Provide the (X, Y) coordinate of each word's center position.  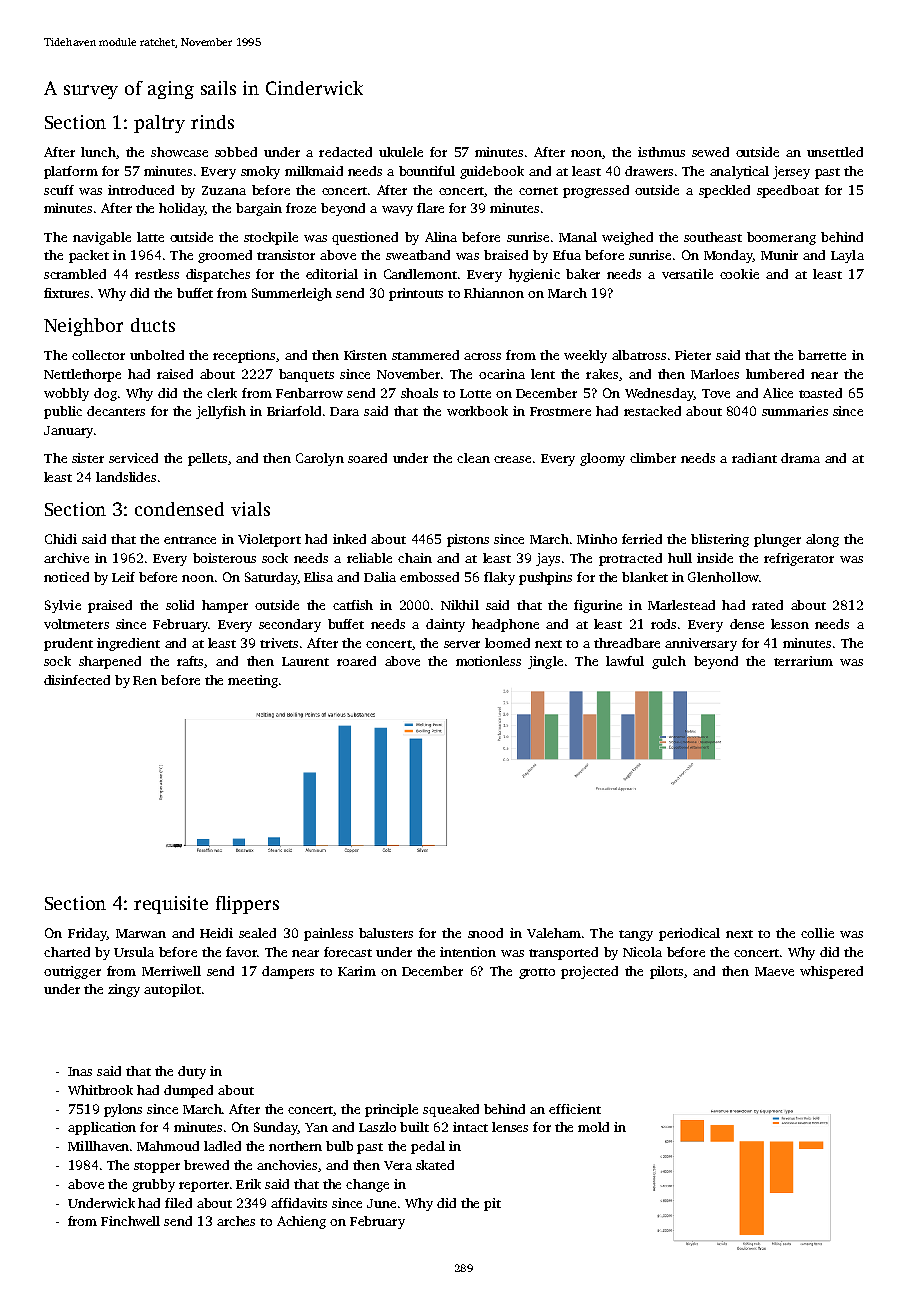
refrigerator (799, 559)
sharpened (110, 662)
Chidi (61, 539)
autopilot (172, 990)
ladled (222, 1146)
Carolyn (320, 459)
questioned (365, 238)
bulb (339, 1146)
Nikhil (460, 605)
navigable (102, 238)
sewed (710, 152)
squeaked (451, 1110)
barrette (822, 355)
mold (593, 1127)
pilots (666, 972)
